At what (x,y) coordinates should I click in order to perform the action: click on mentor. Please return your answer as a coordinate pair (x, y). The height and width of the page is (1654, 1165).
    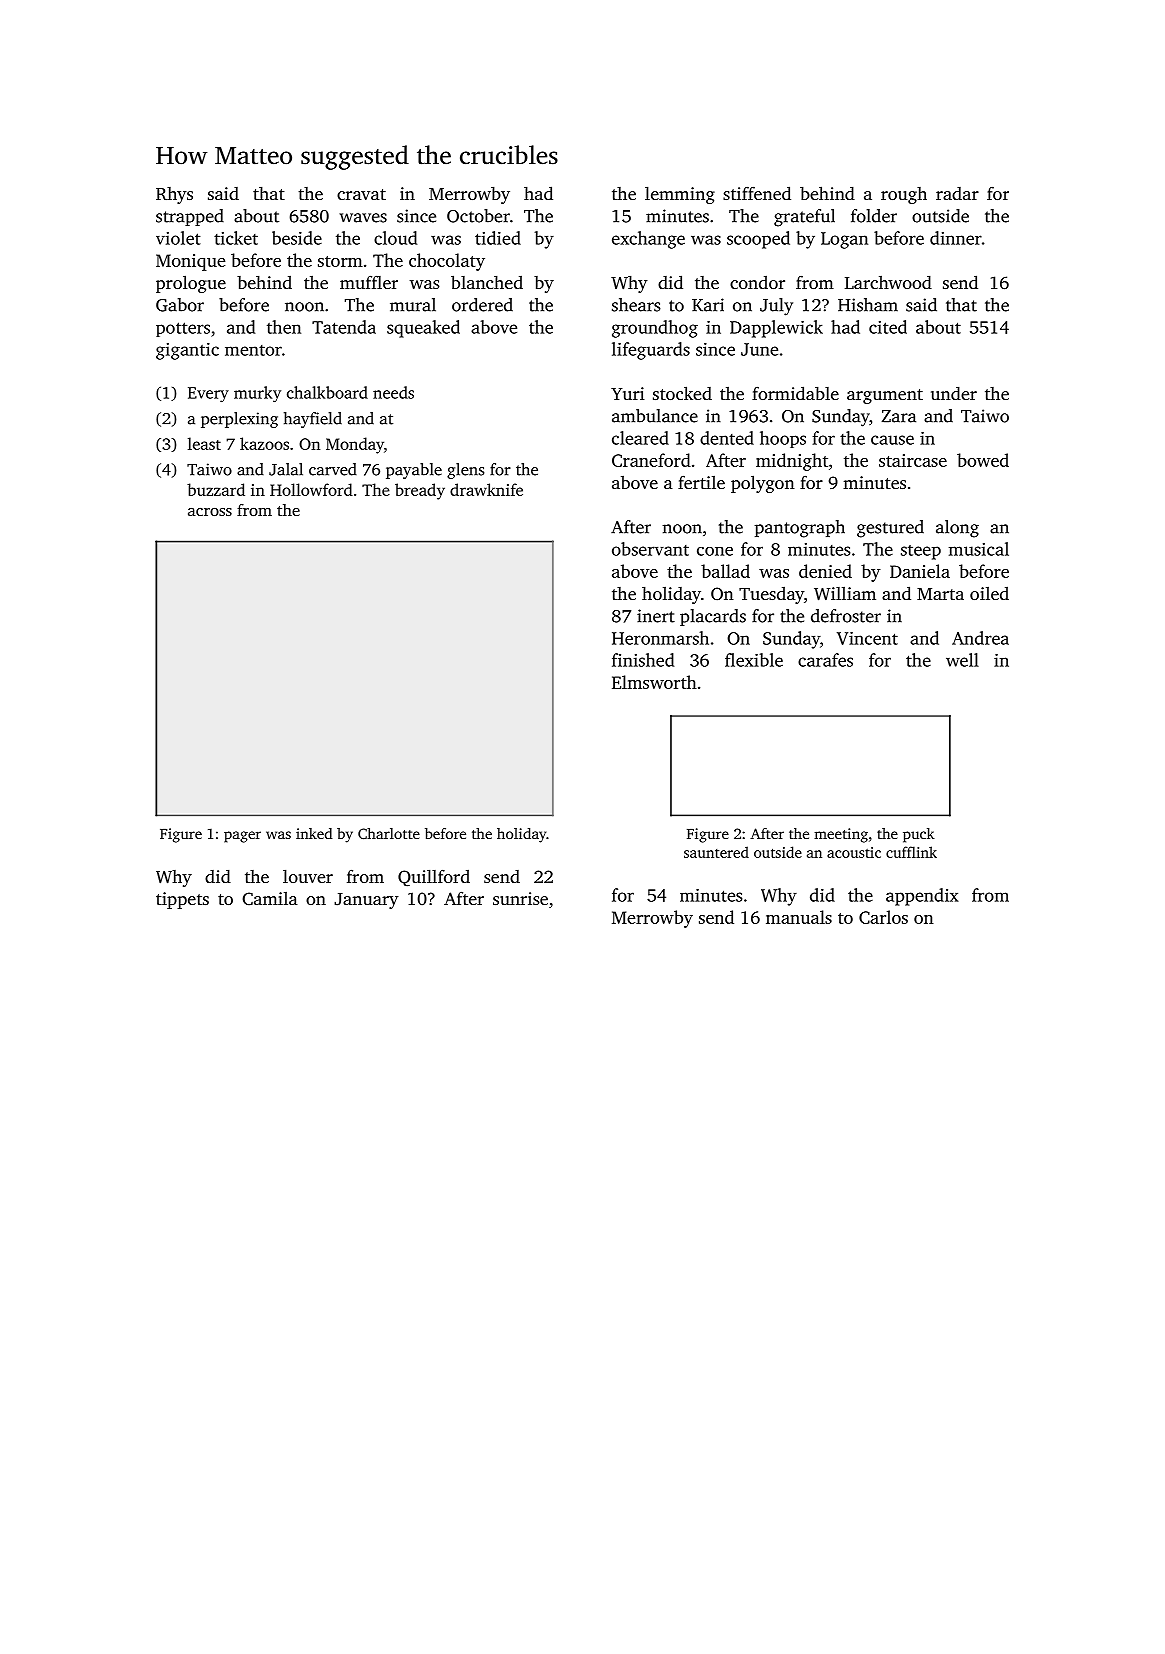
    Looking at the image, I should click on (253, 350).
